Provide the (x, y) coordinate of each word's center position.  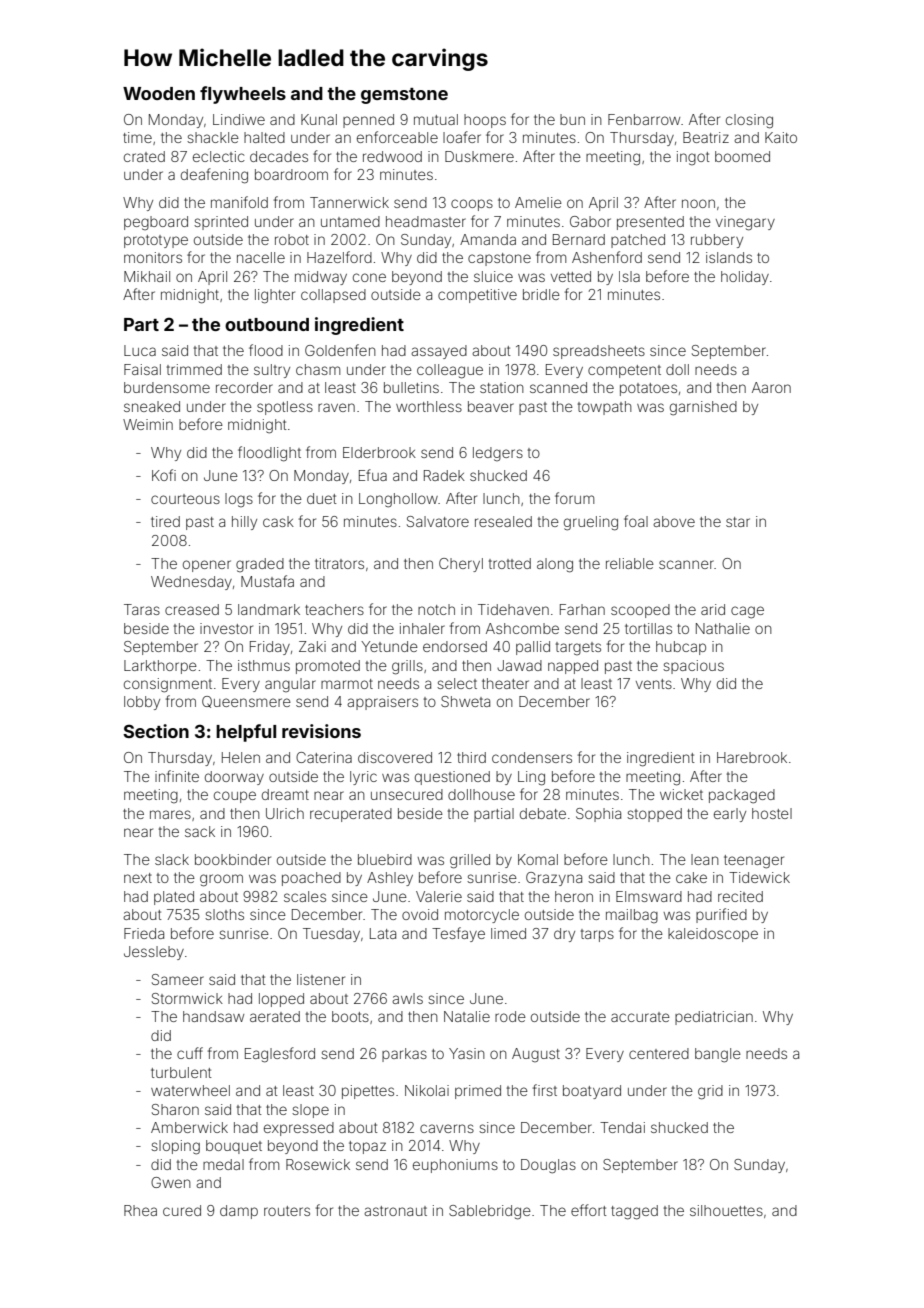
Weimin (148, 424)
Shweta (465, 701)
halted (264, 137)
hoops (485, 121)
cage (747, 612)
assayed (439, 352)
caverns (447, 1128)
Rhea (140, 1210)
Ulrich (285, 813)
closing (749, 121)
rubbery (717, 241)
